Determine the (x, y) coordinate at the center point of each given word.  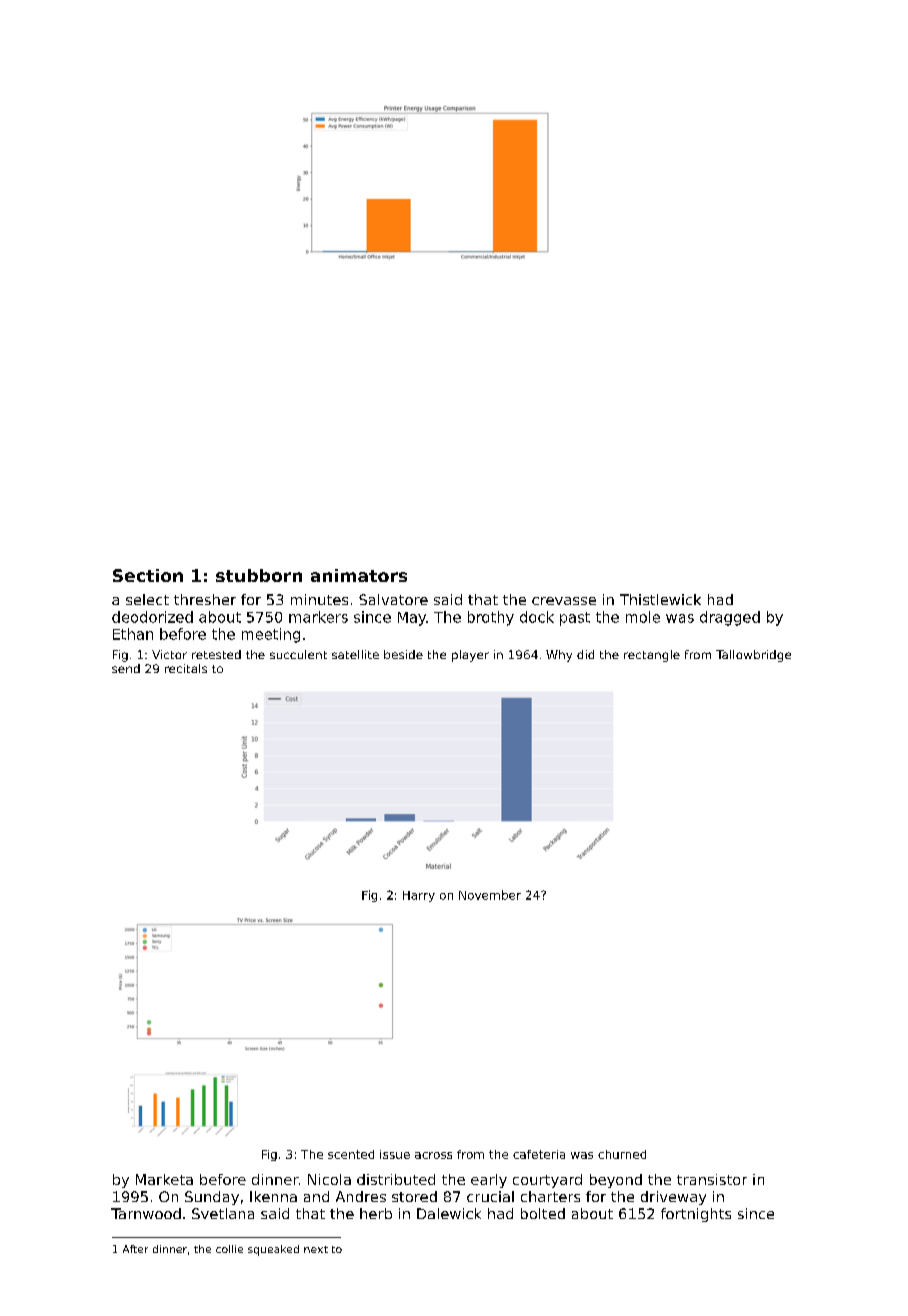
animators (359, 575)
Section (148, 575)
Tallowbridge (753, 656)
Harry (419, 896)
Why (559, 656)
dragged (730, 618)
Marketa (164, 1179)
